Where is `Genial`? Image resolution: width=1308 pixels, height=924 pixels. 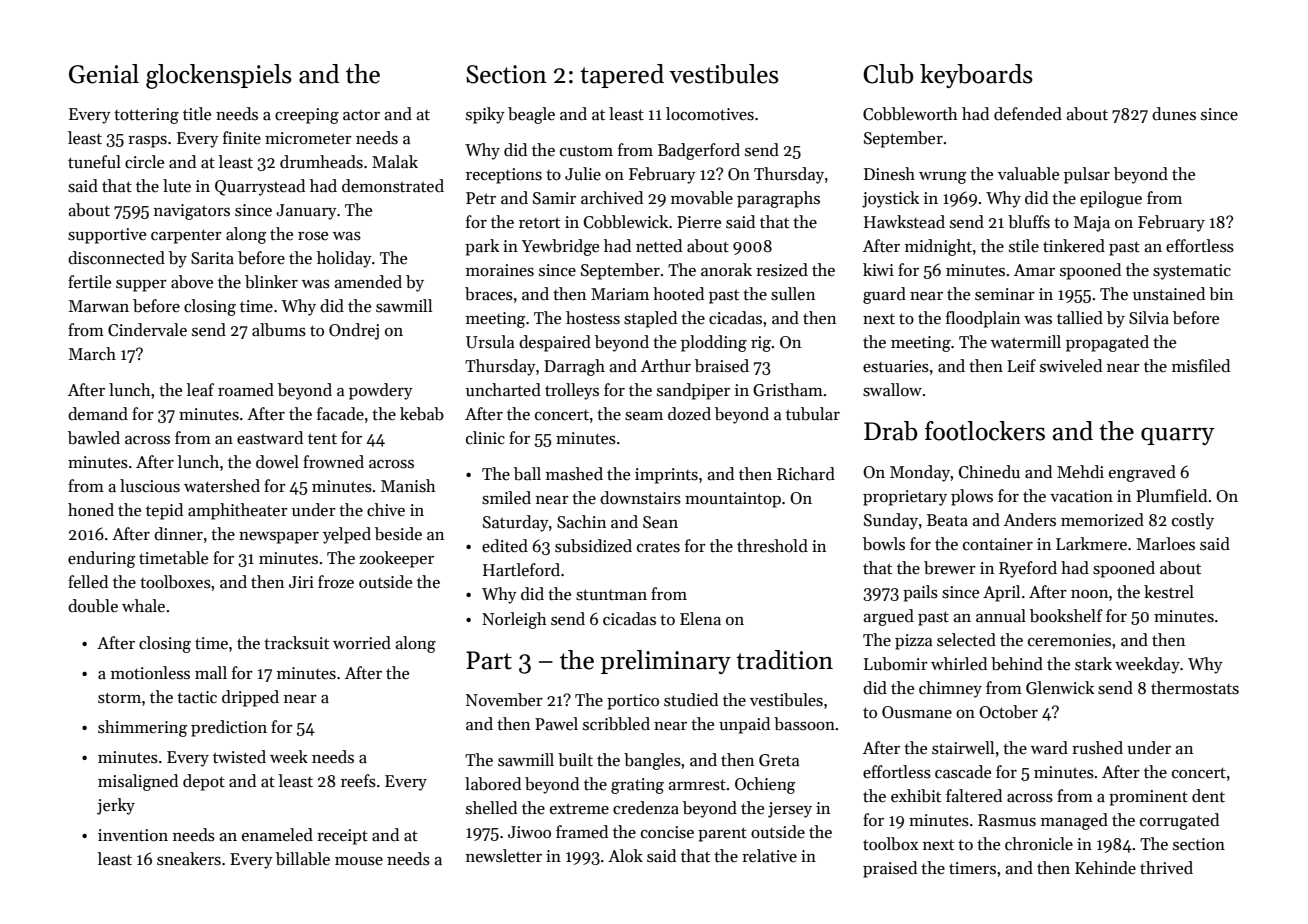
Genial is located at coordinates (104, 74).
